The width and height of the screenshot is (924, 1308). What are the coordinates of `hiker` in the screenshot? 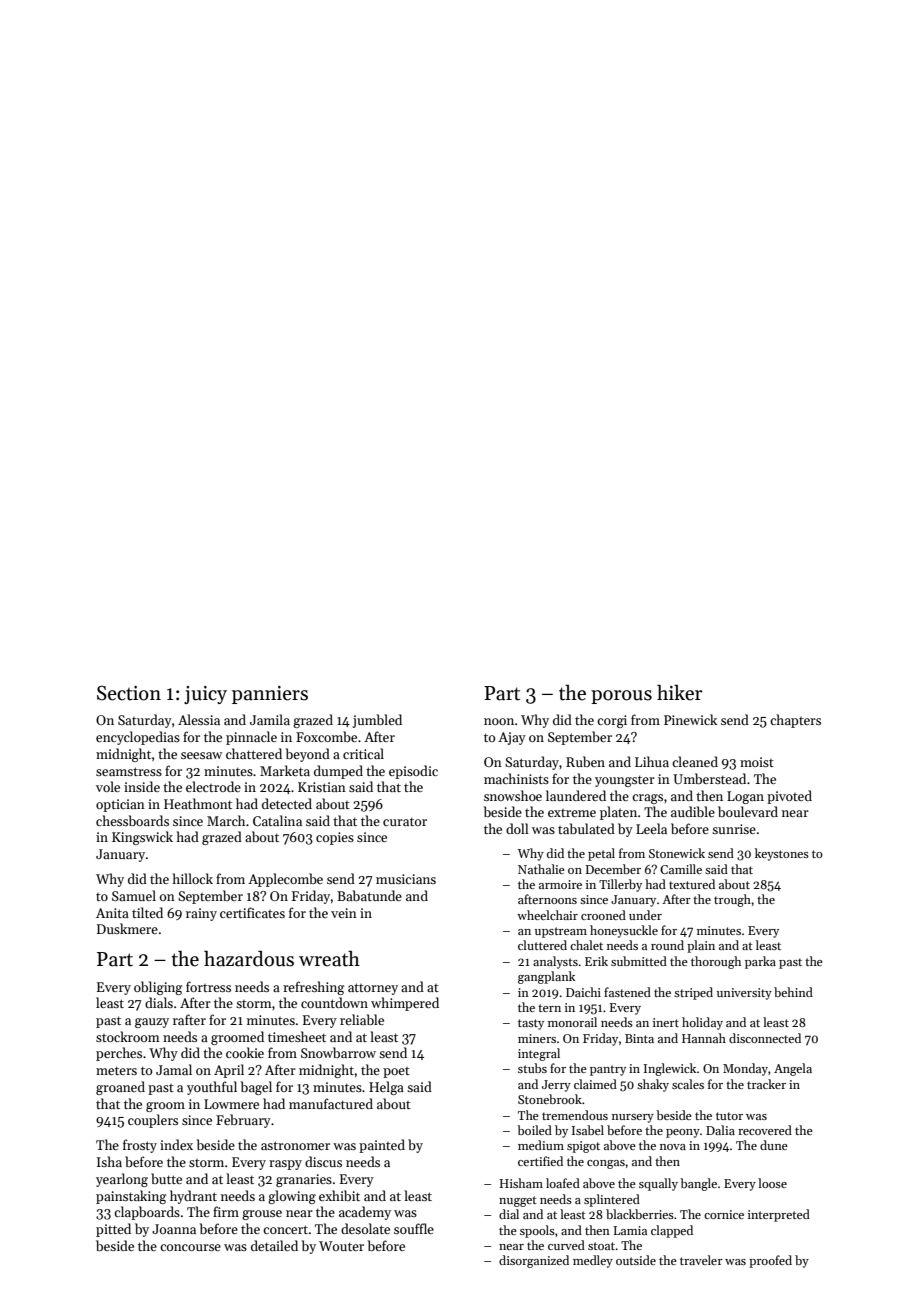 It's located at (680, 693).
